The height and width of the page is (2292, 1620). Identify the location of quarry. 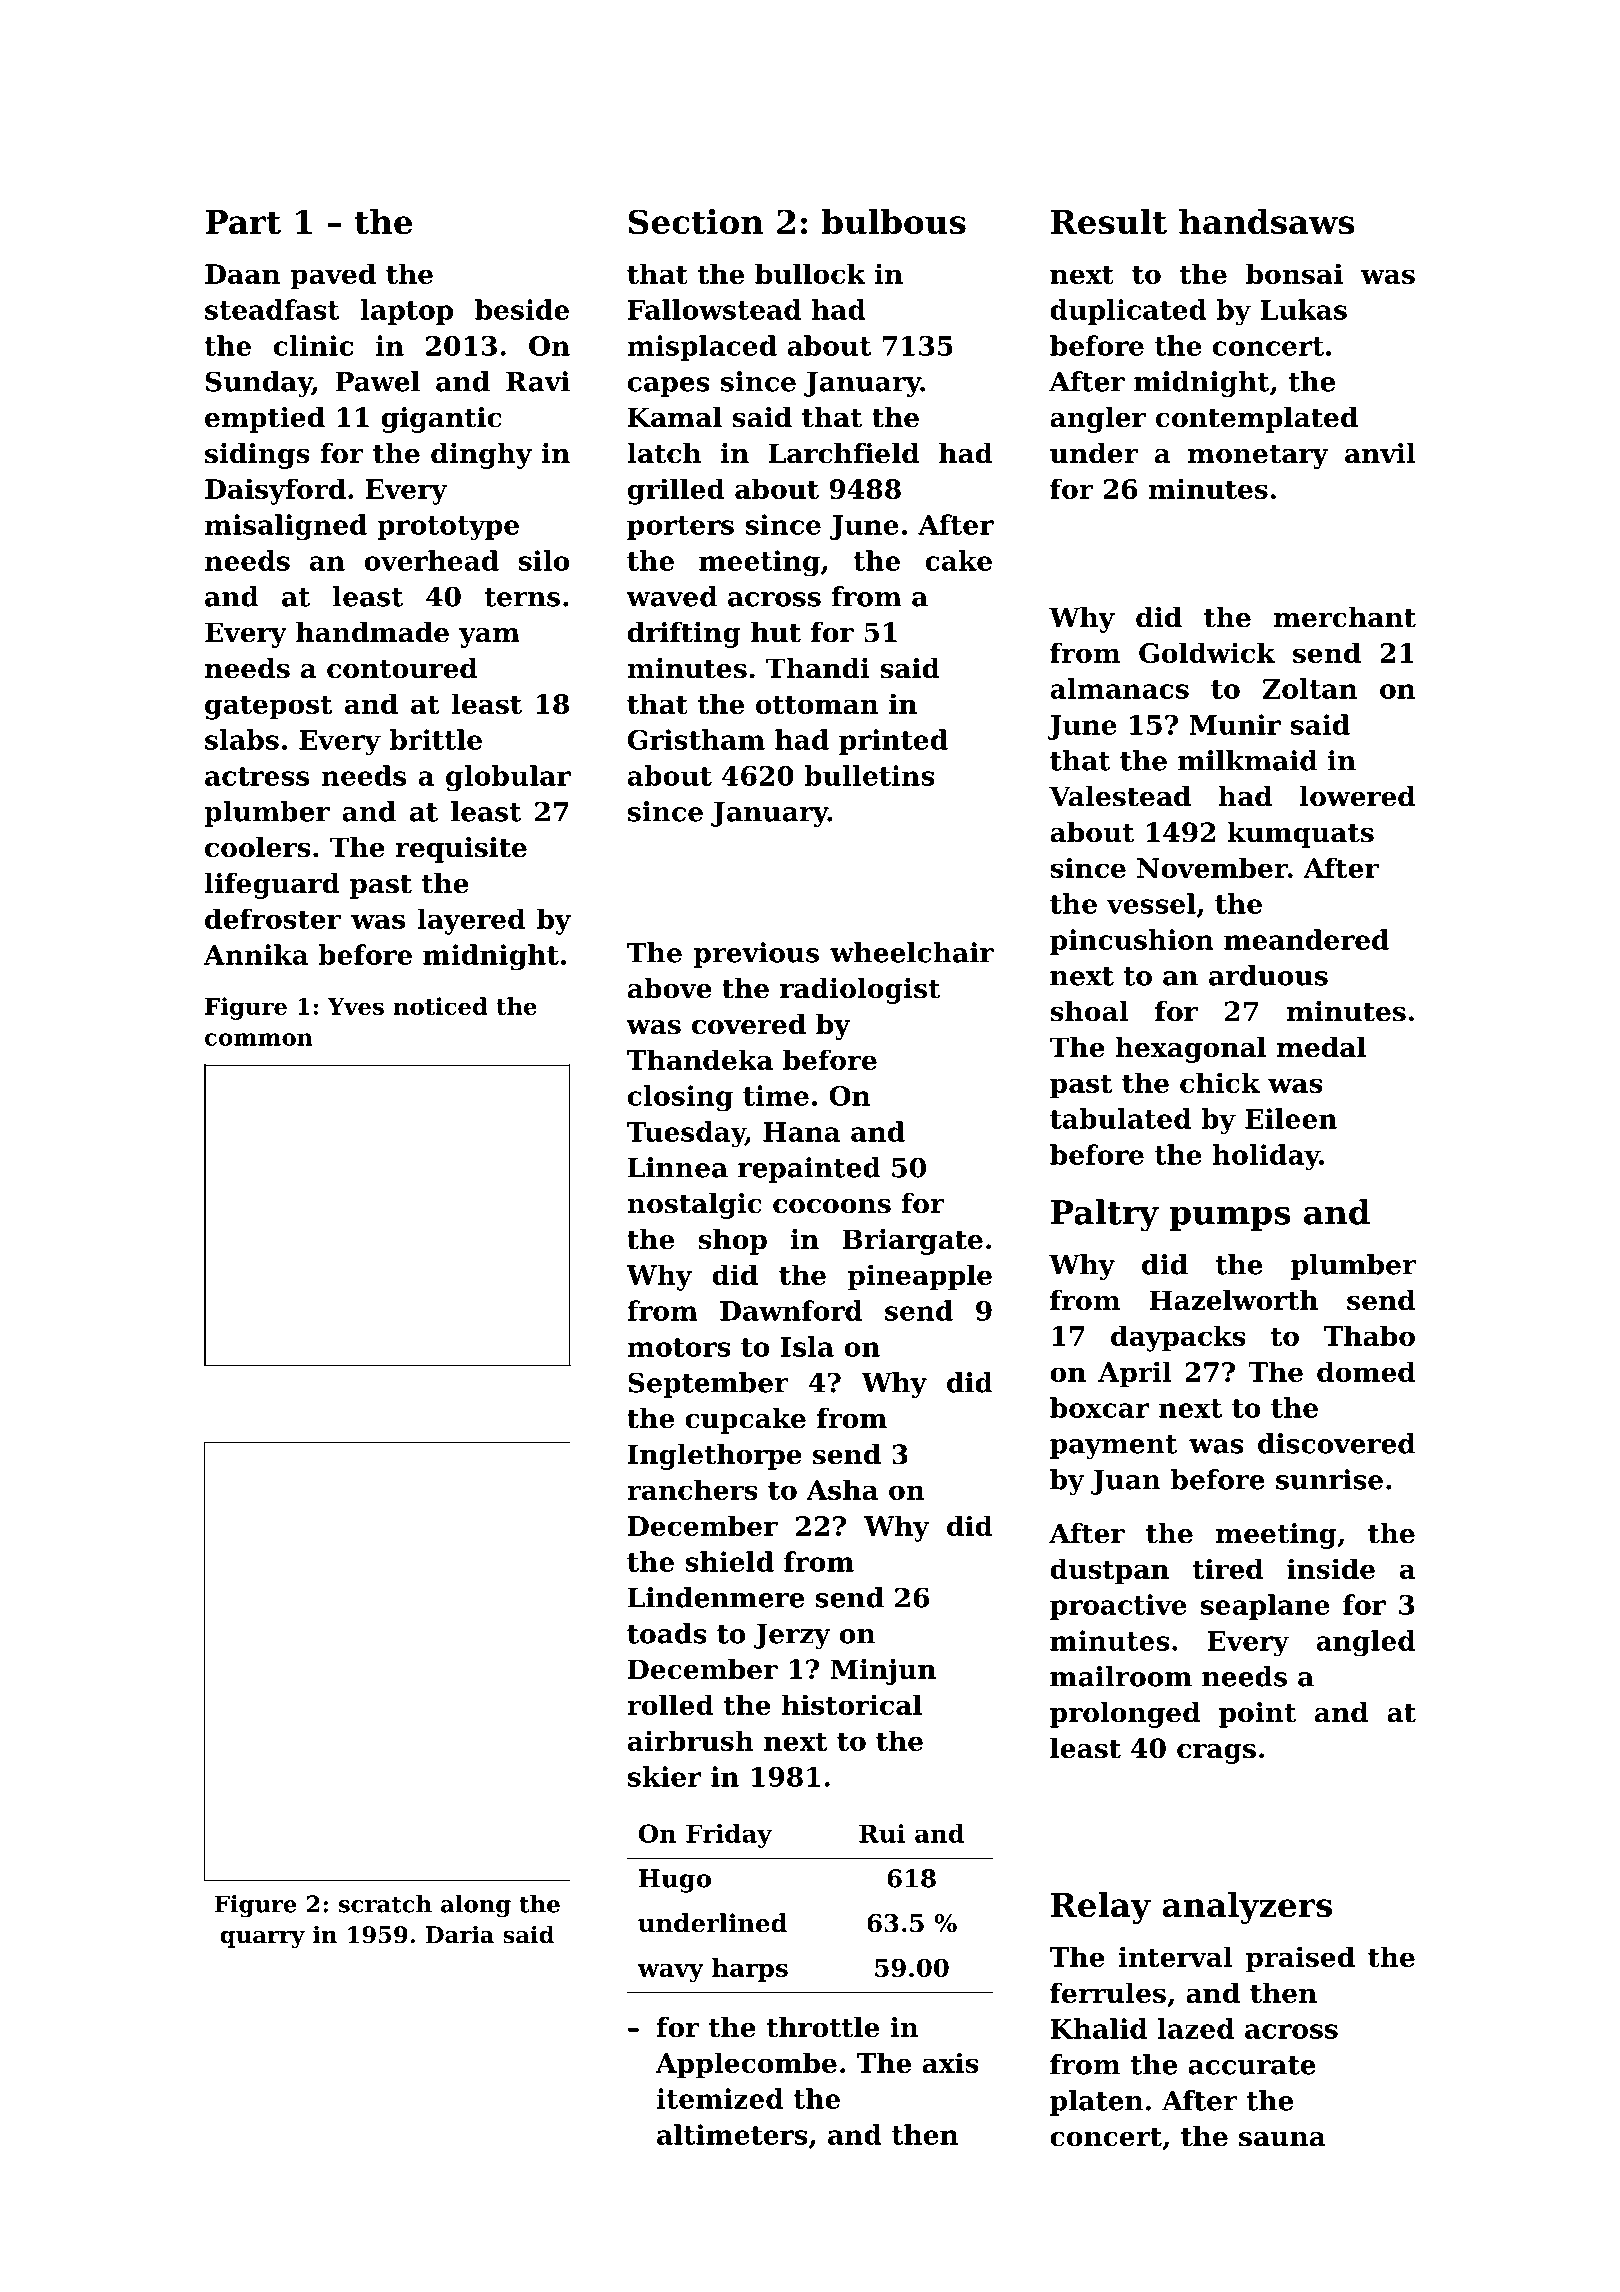
(262, 1939).
